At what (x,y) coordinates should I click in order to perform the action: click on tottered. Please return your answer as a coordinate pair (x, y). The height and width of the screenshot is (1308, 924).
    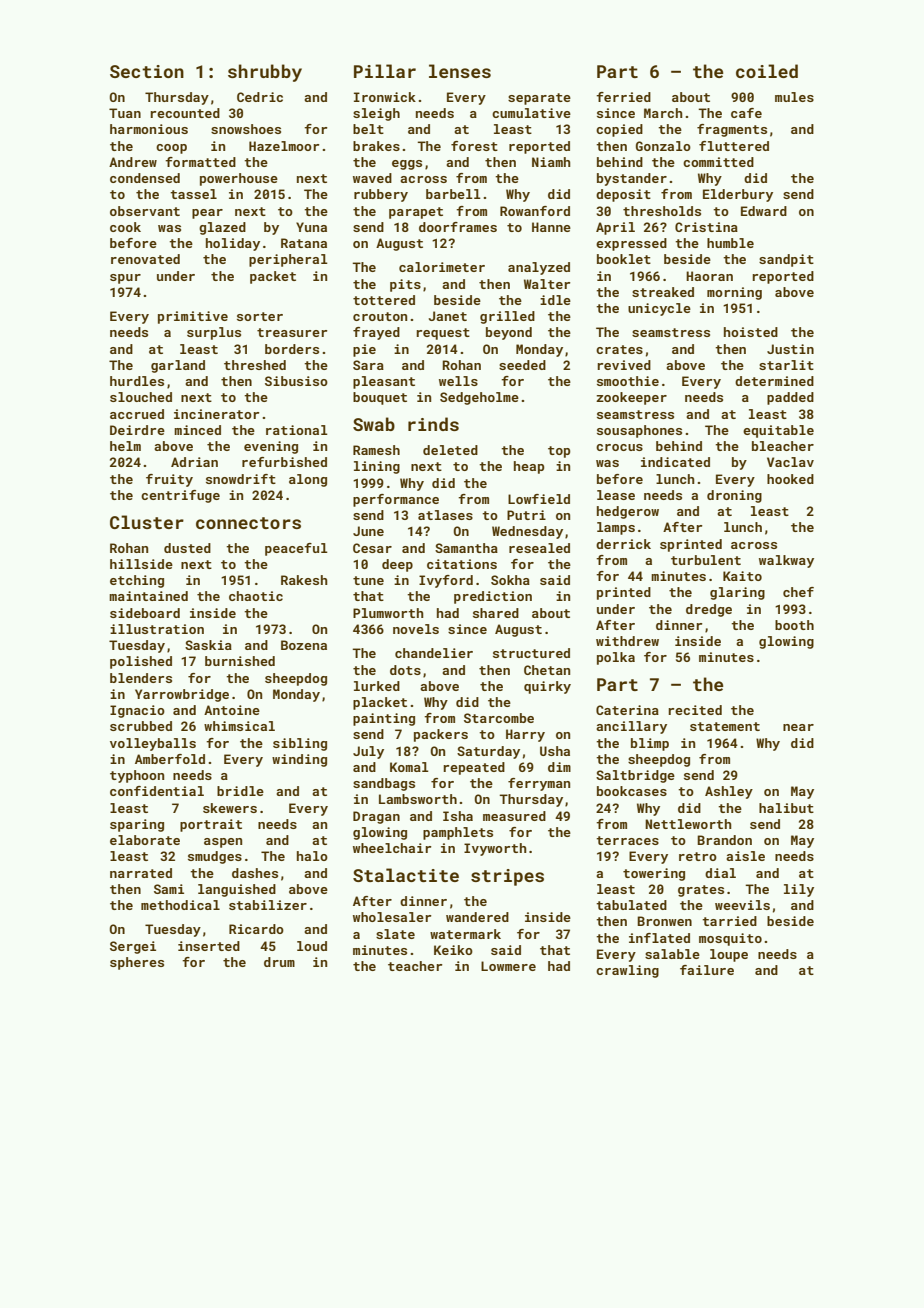
    Looking at the image, I should click on (384, 300).
